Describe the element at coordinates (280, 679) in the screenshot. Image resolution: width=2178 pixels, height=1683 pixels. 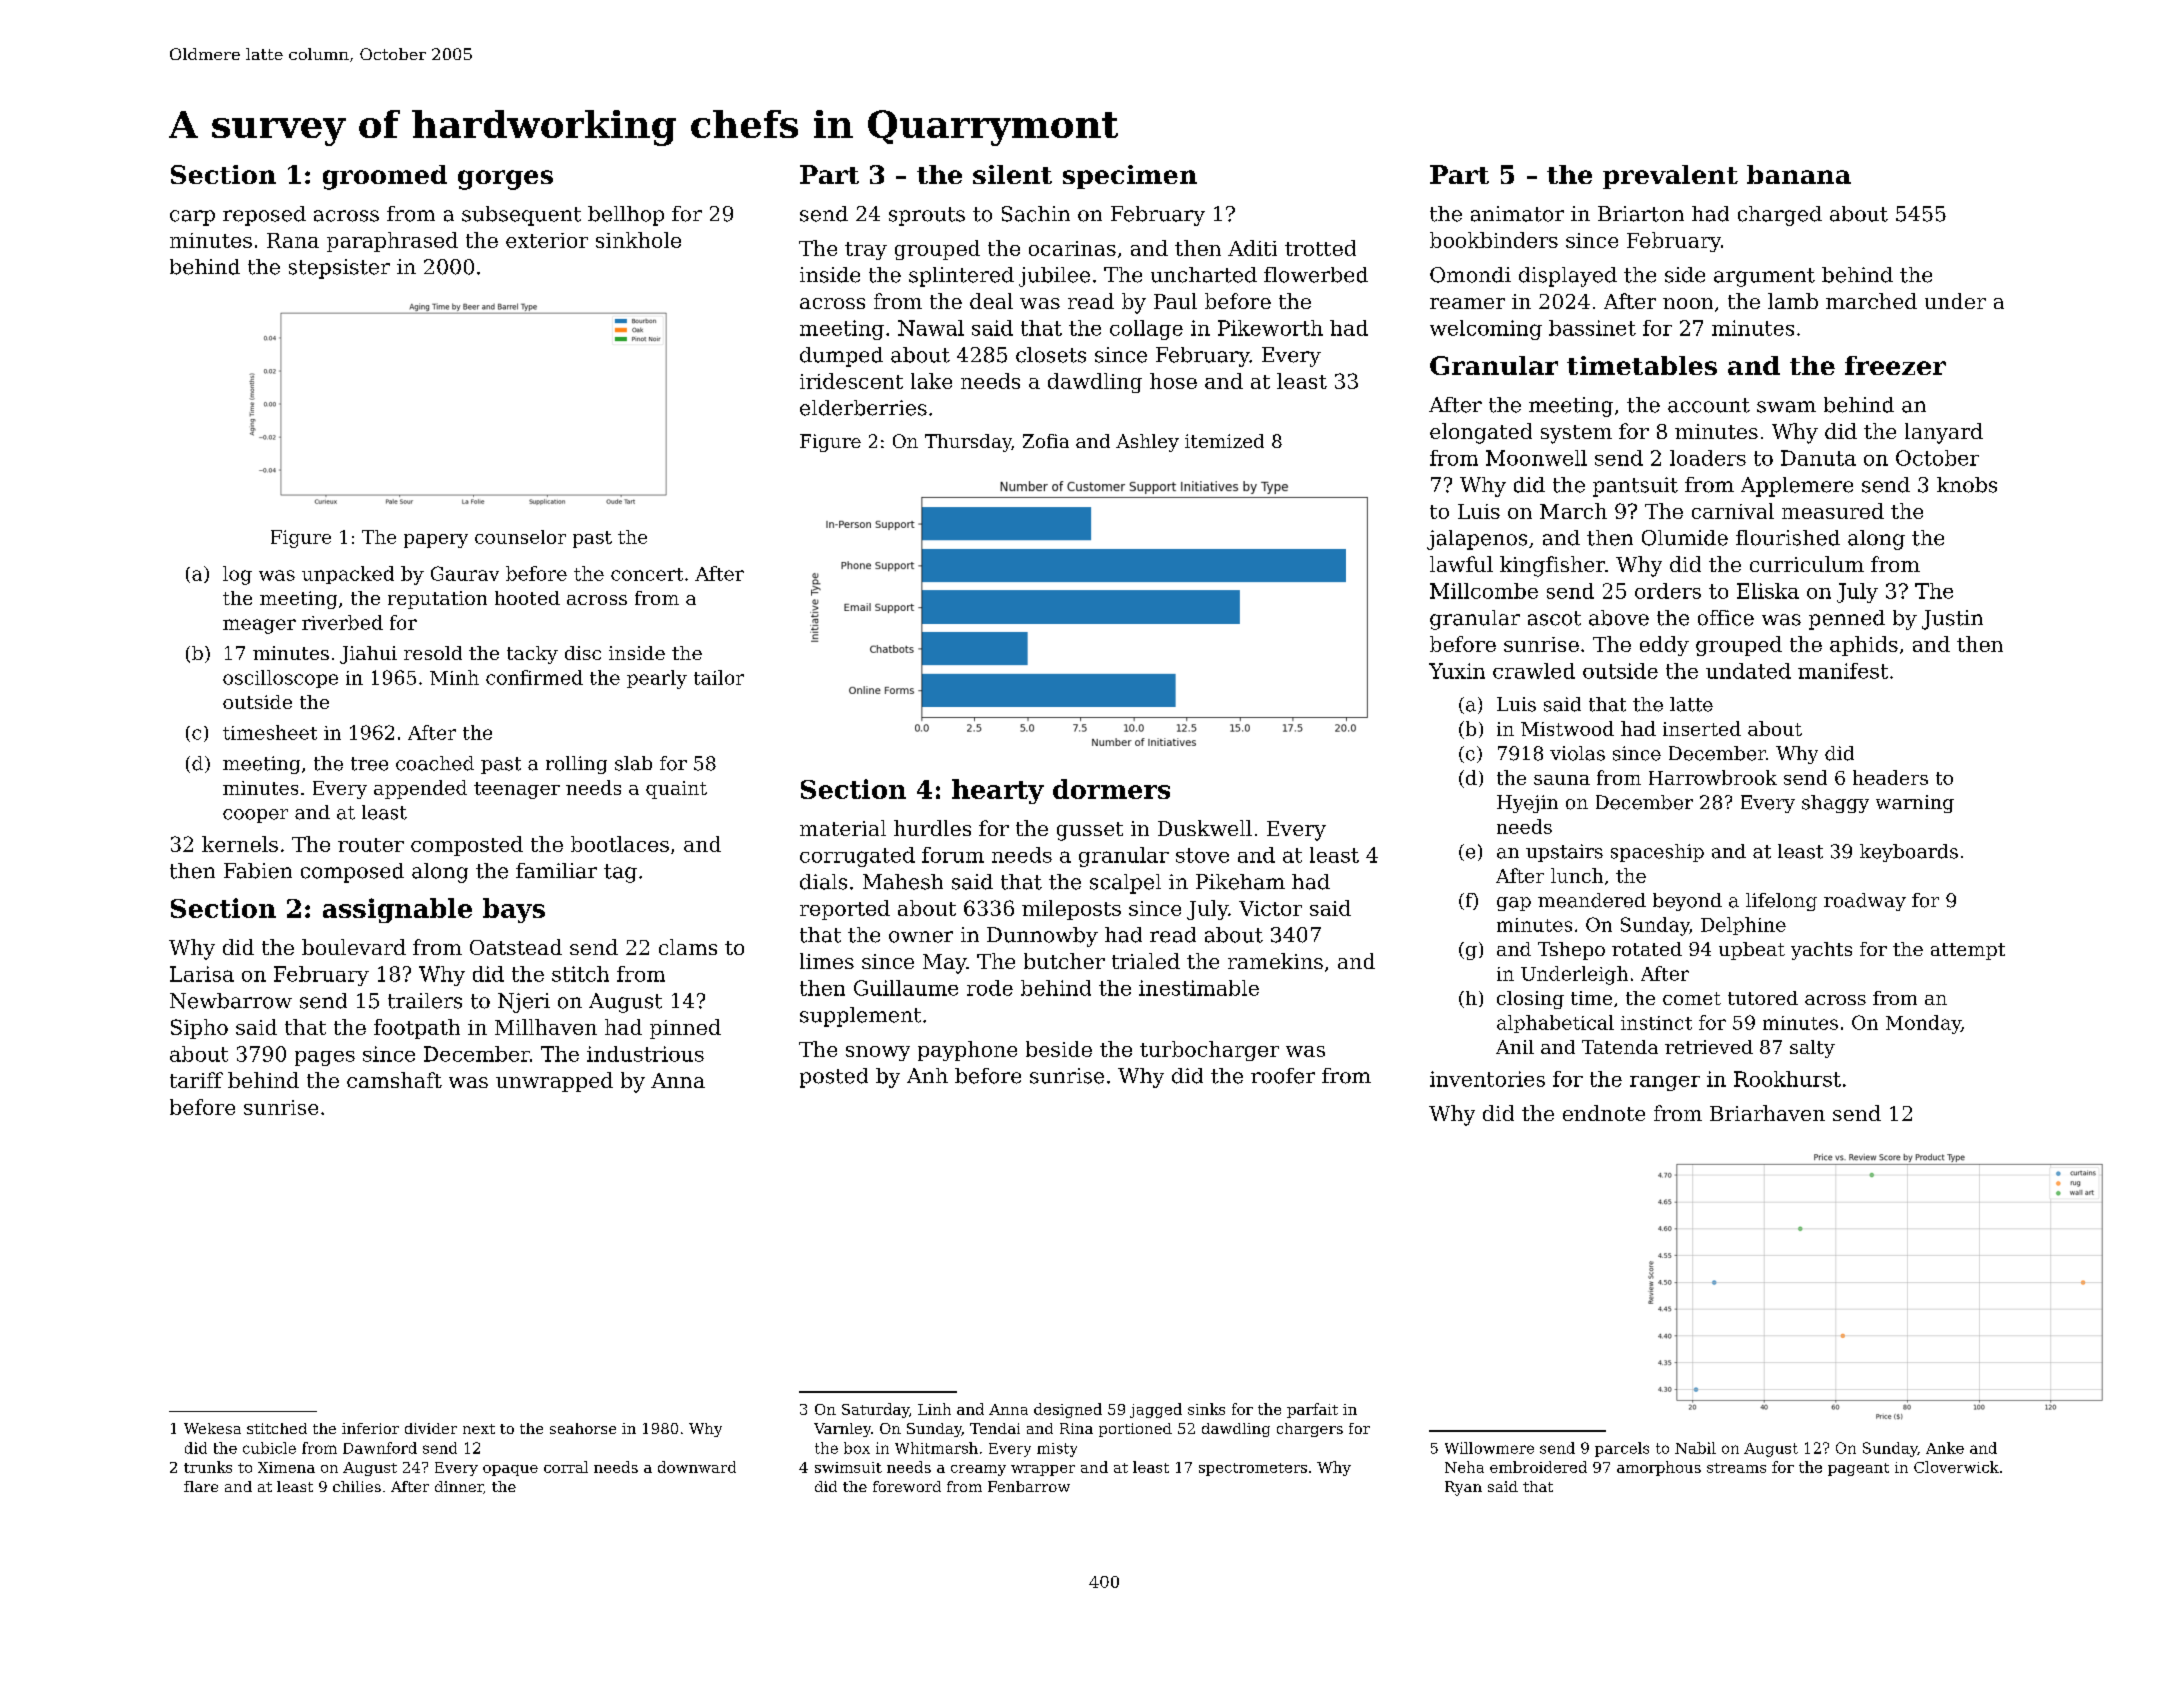
I see `oscilloscope` at that location.
